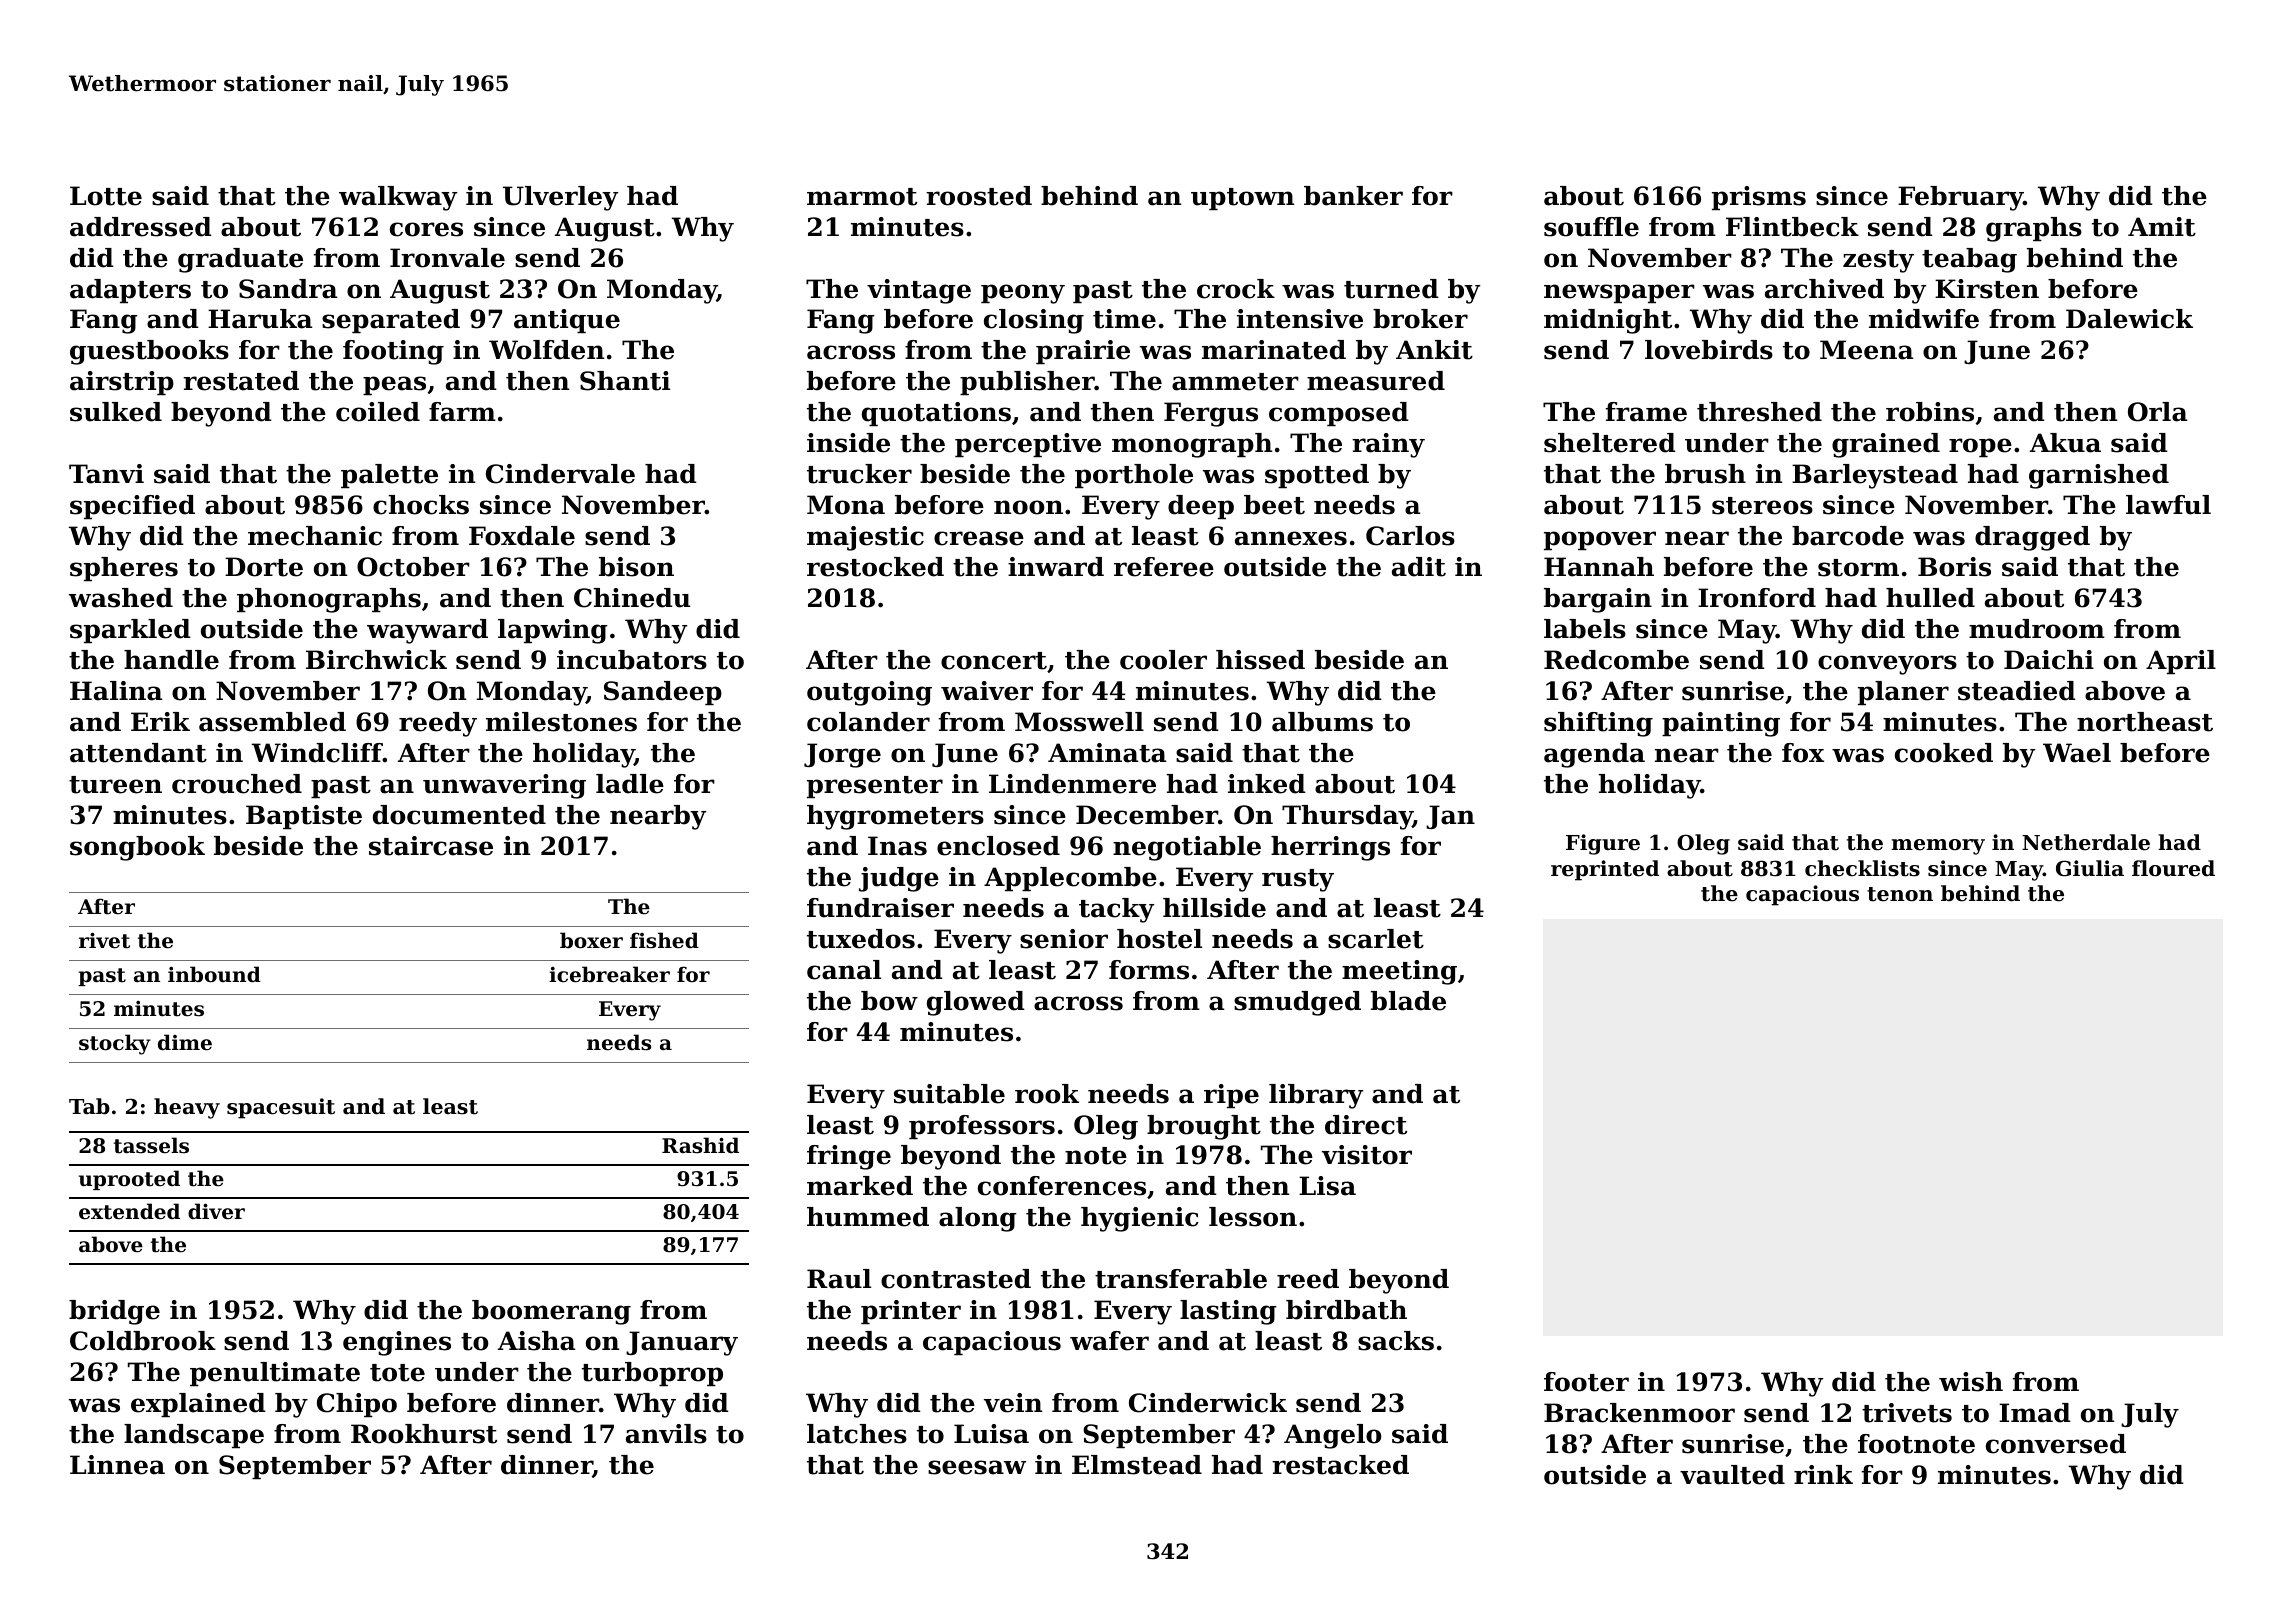 The width and height of the screenshot is (2292, 1620). Describe the element at coordinates (1330, 848) in the screenshot. I see `herrings` at that location.
